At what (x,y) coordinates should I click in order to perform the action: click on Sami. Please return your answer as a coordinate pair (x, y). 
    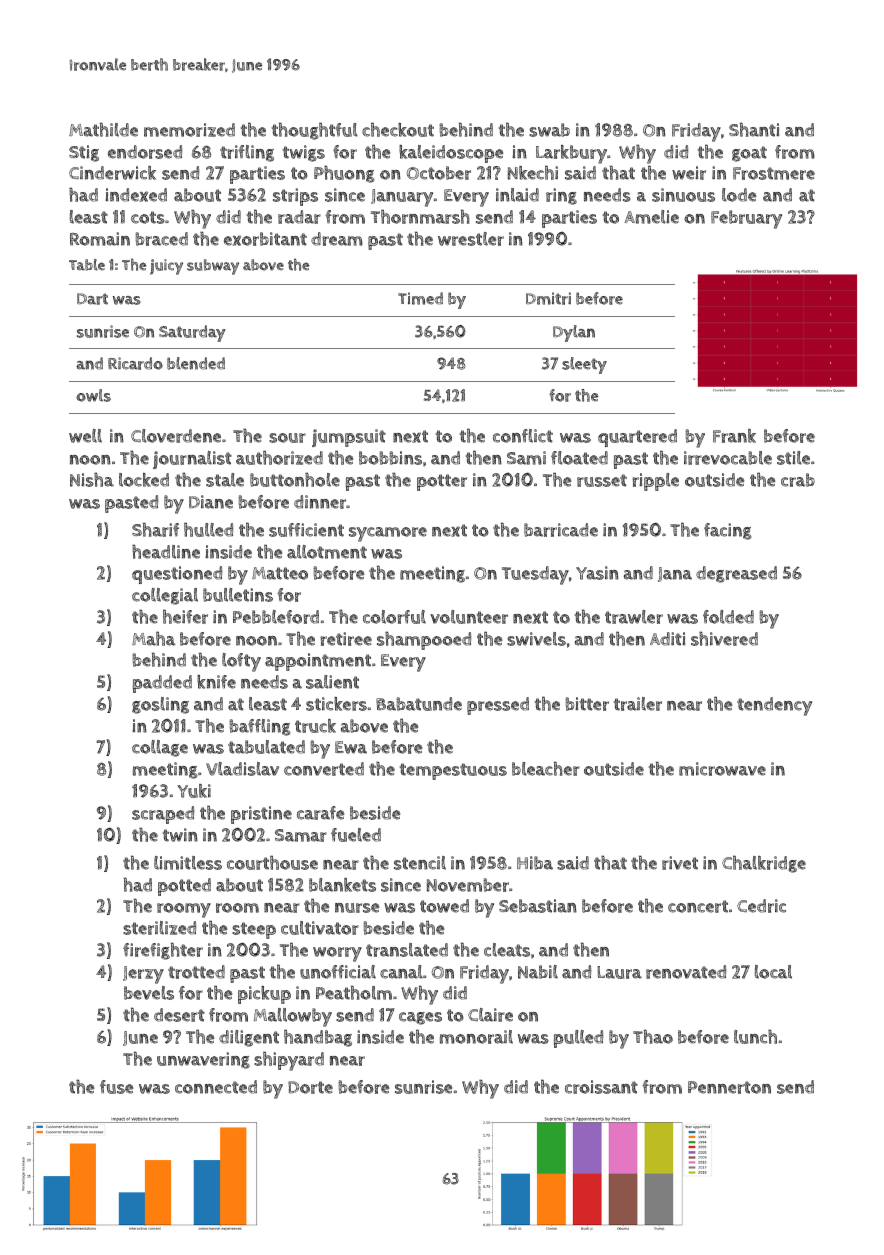
    Looking at the image, I should click on (526, 458).
